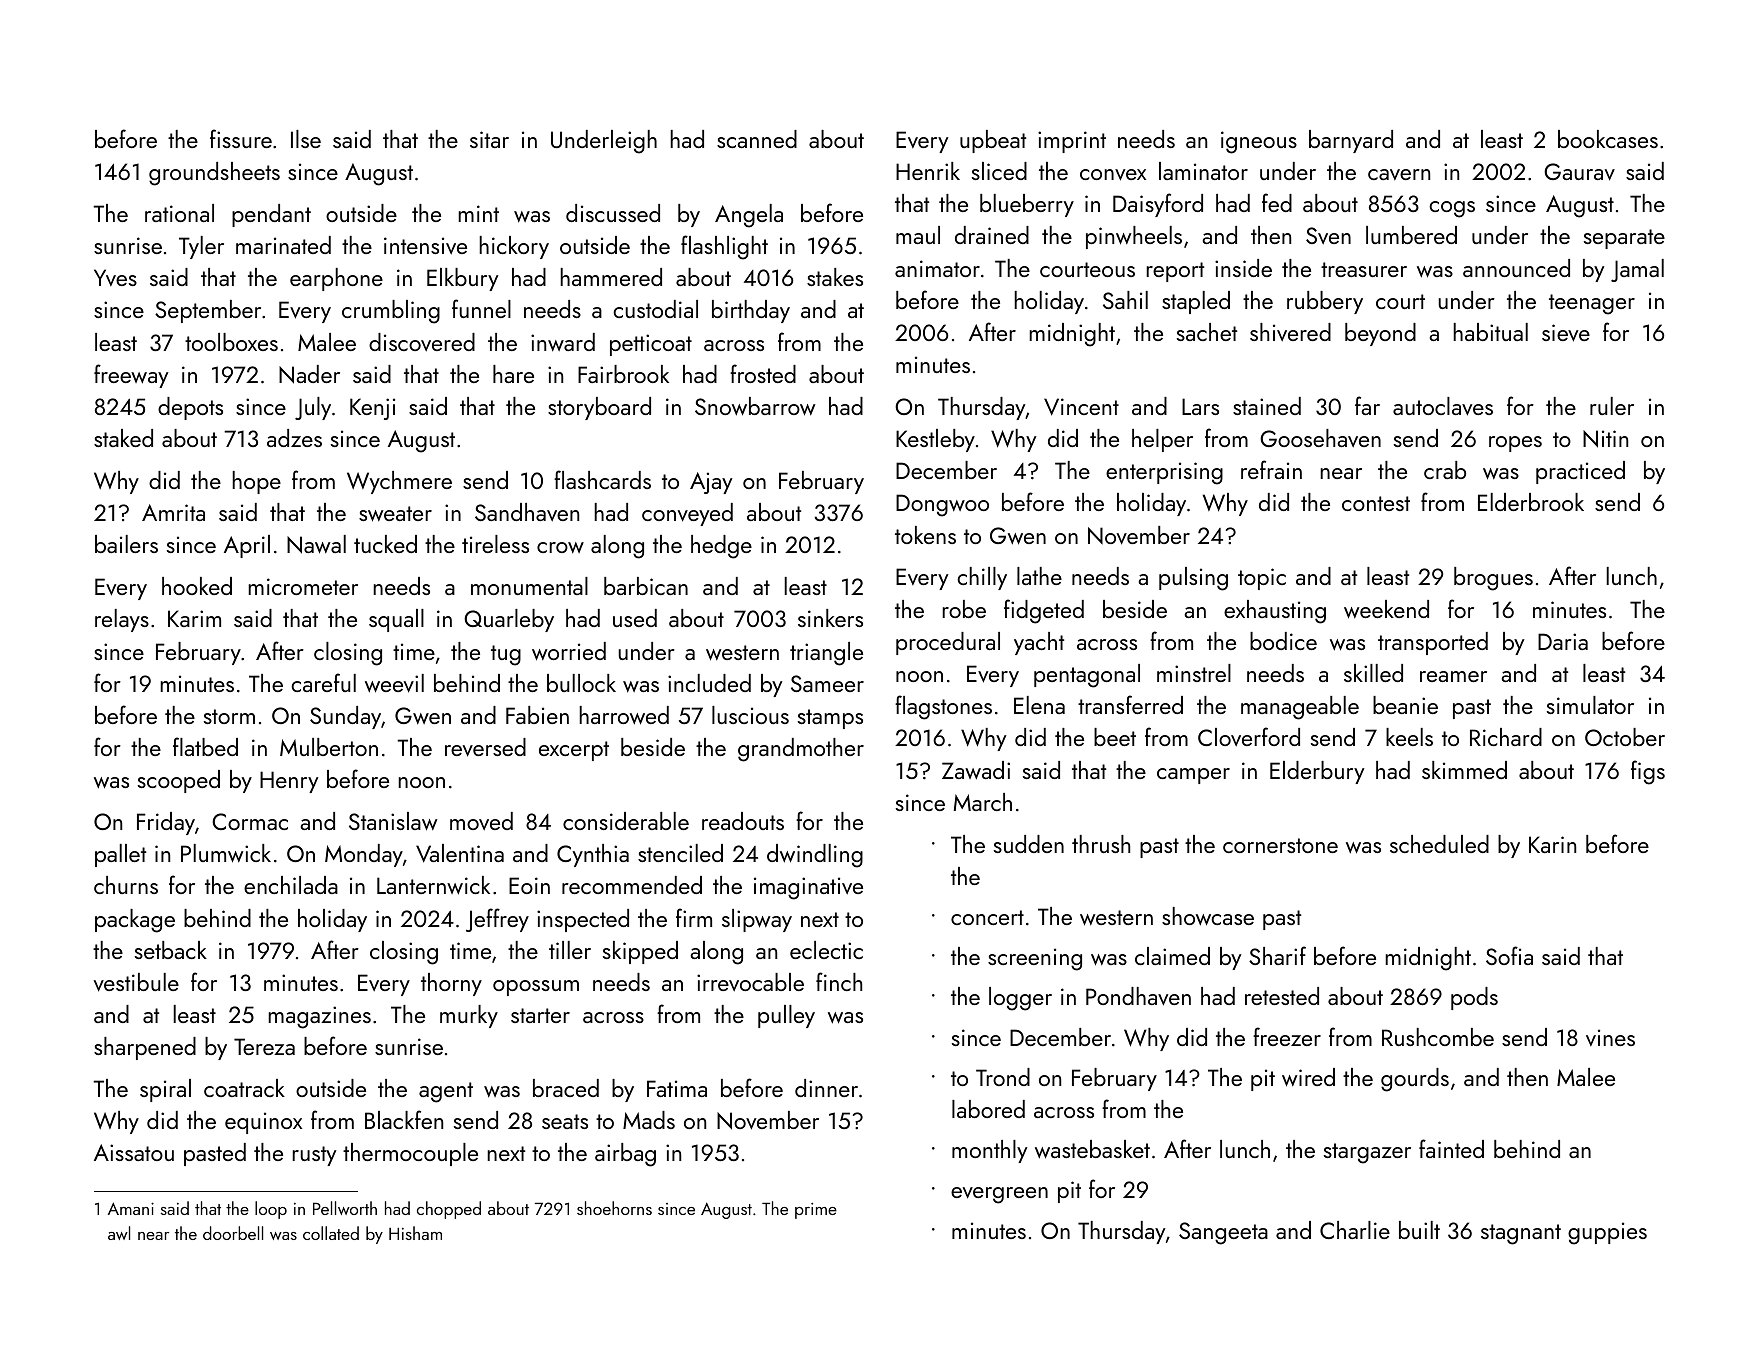 Image resolution: width=1759 pixels, height=1359 pixels. Describe the element at coordinates (757, 139) in the screenshot. I see `scanned` at that location.
